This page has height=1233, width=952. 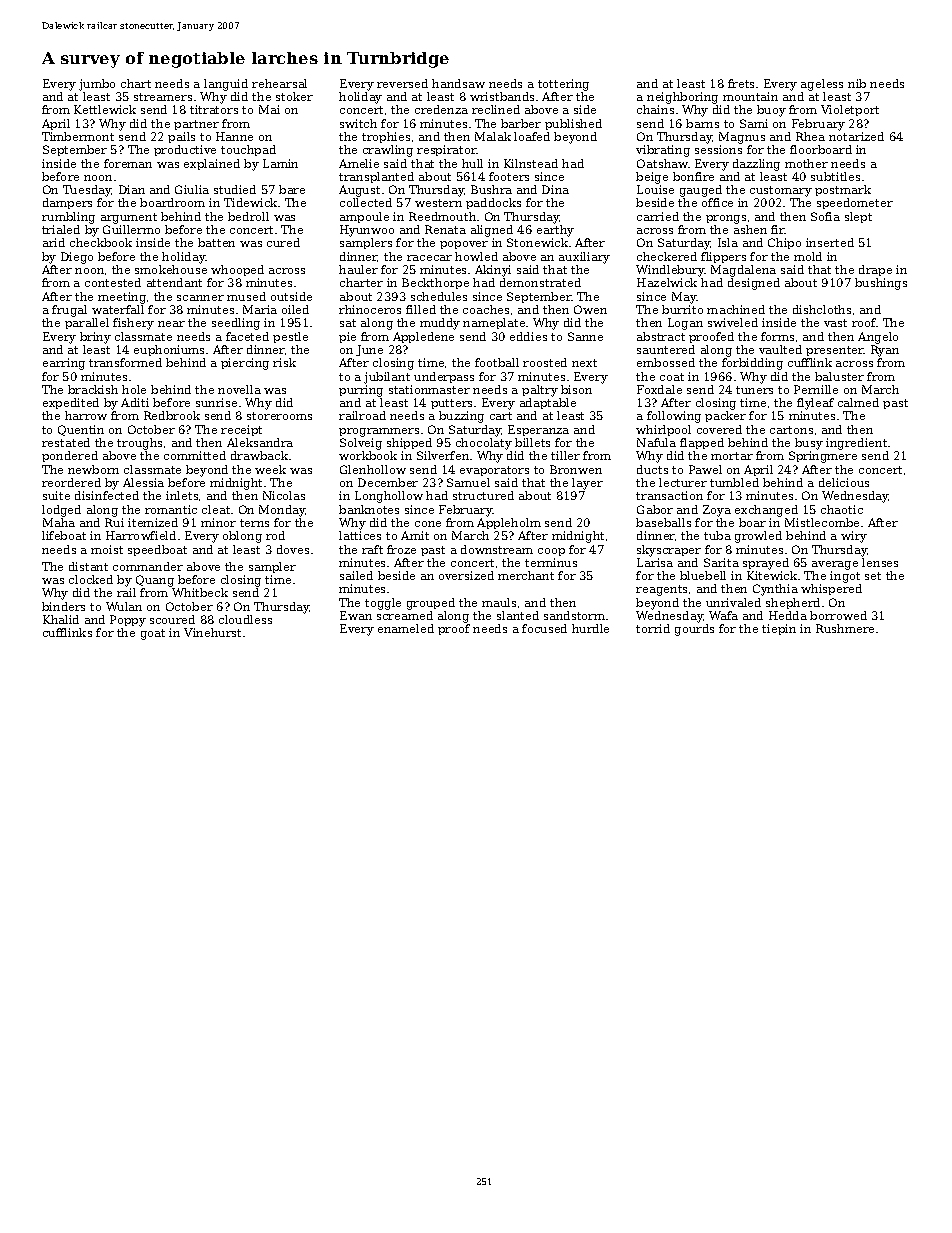 I want to click on paltry, so click(x=540, y=391).
